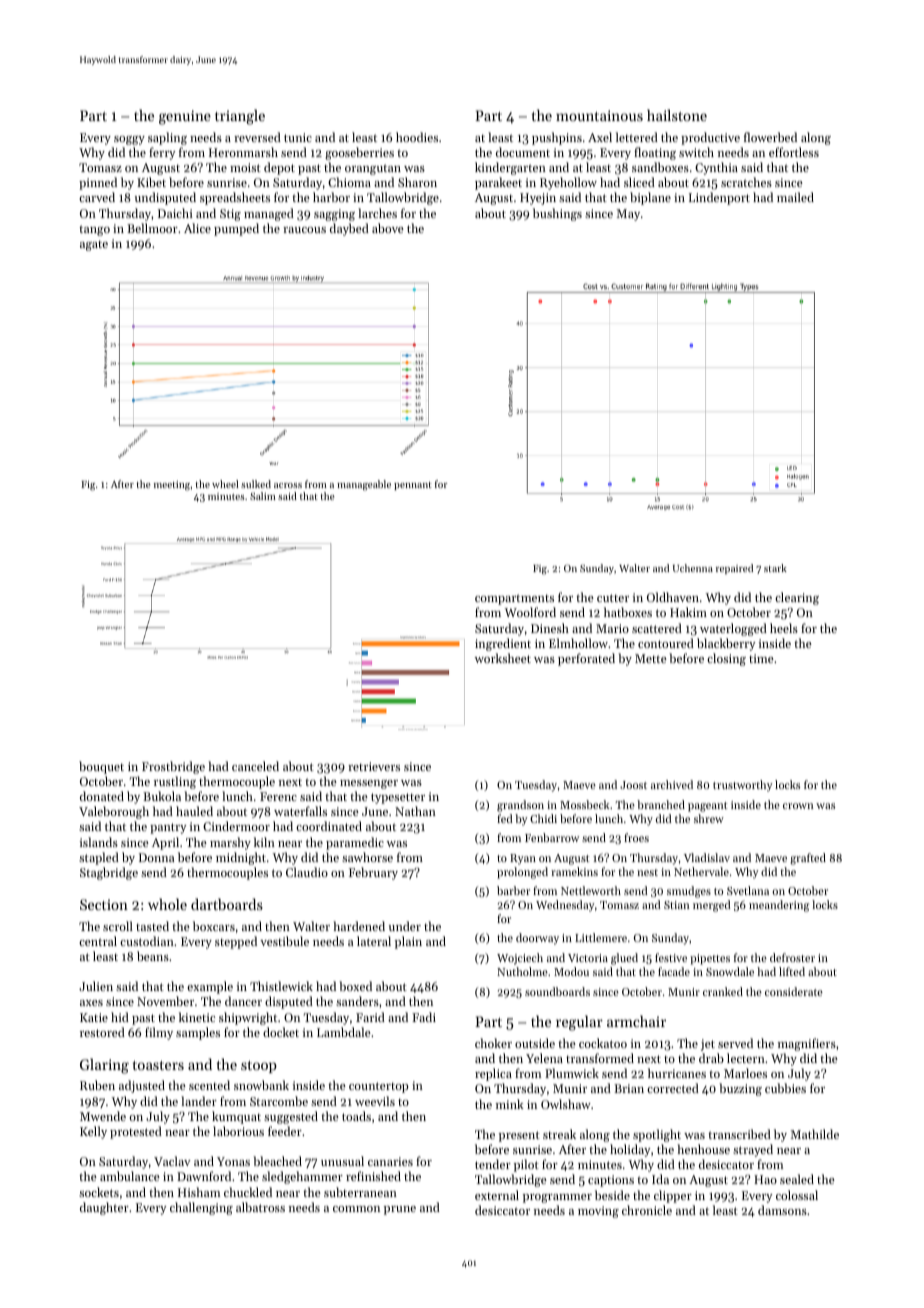 The width and height of the page is (924, 1308). I want to click on Wojciech, so click(520, 959).
